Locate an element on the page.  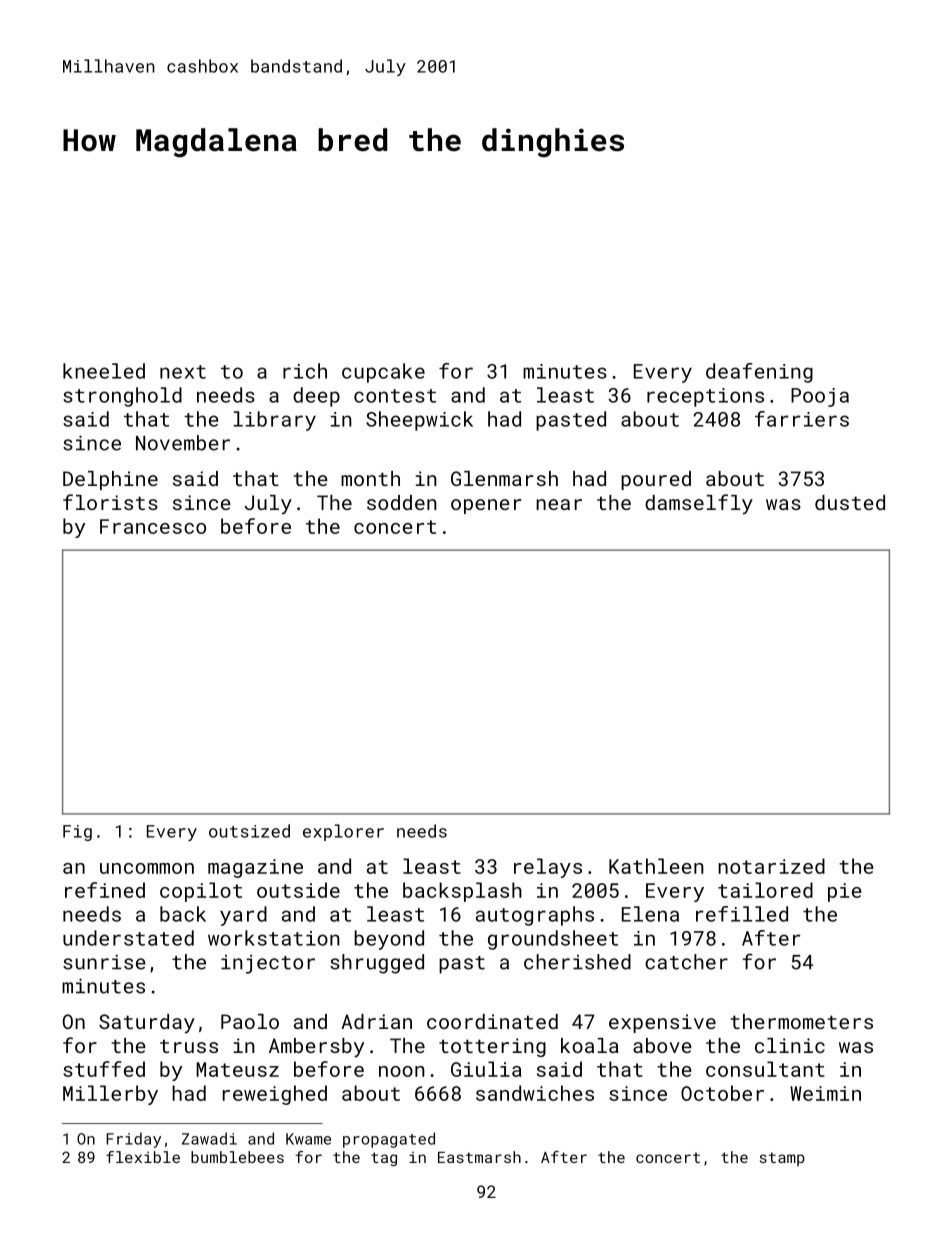
outside is located at coordinates (298, 890).
